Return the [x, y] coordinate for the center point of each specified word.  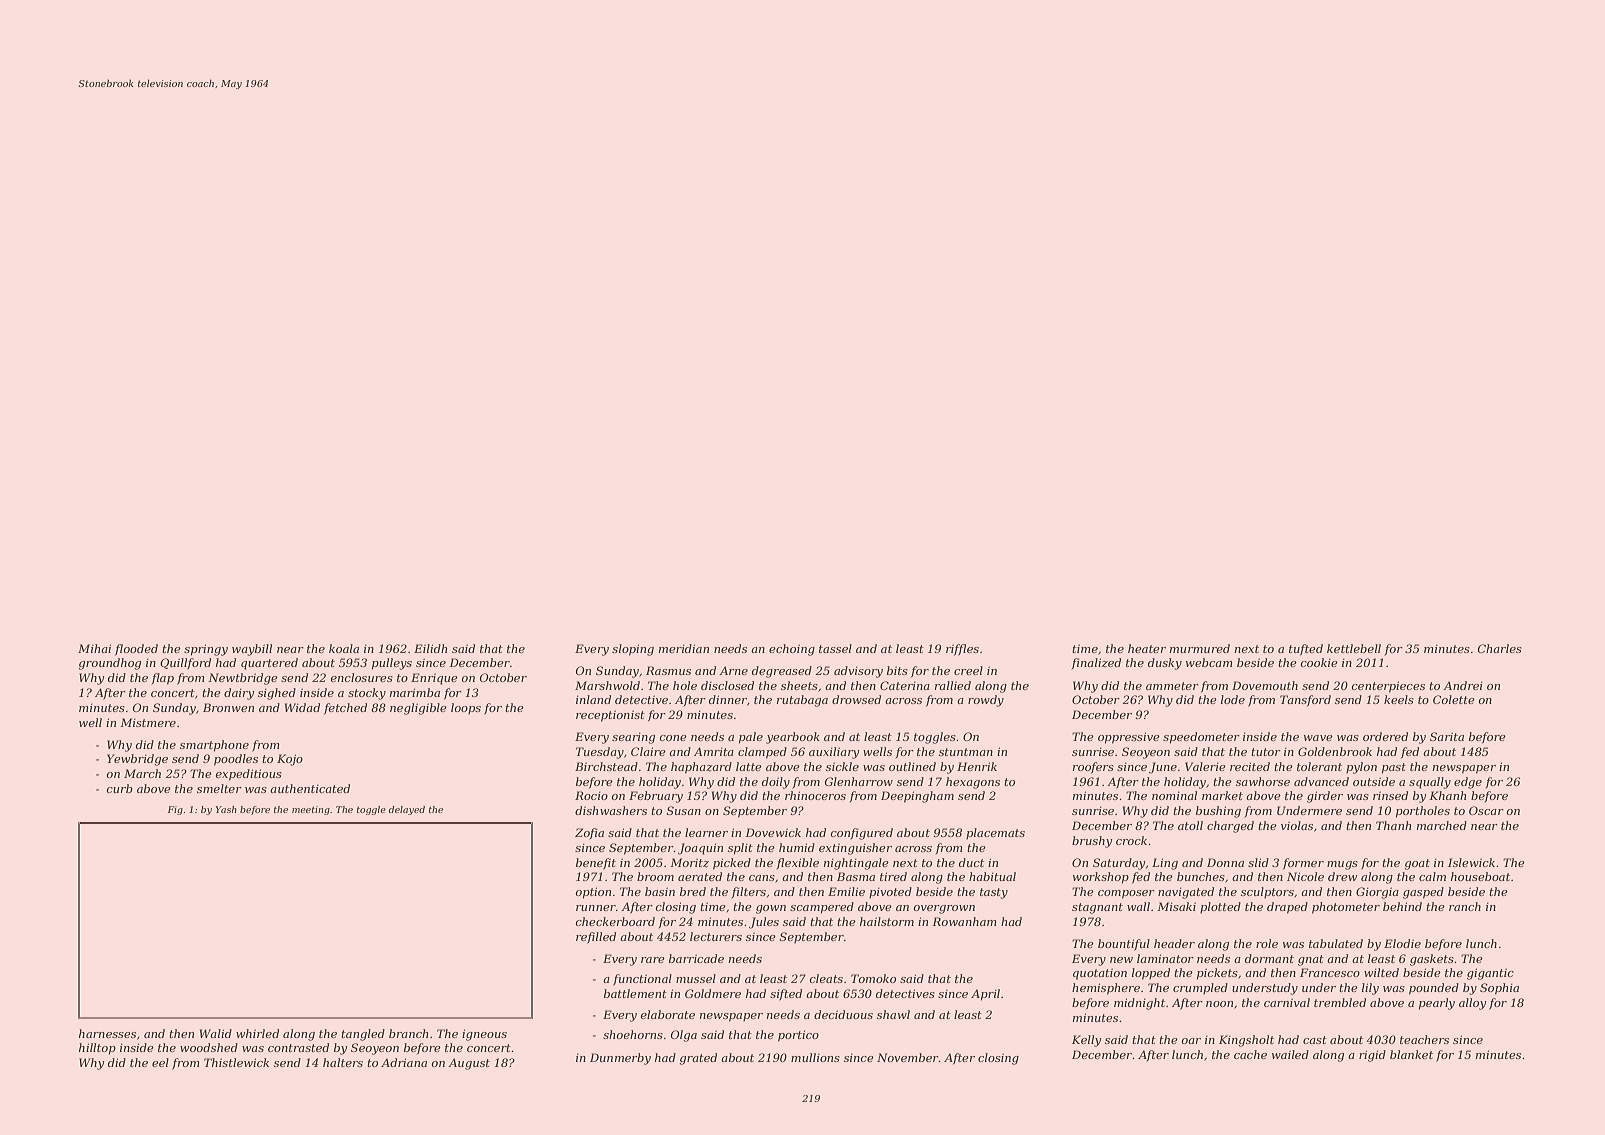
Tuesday [600, 753]
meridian [684, 648]
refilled [596, 938]
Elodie [1402, 943]
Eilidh [430, 648]
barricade [696, 958]
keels [1399, 699]
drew [1342, 876]
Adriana [404, 1062]
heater [1147, 648]
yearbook [793, 738]
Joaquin [700, 849]
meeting [311, 810]
